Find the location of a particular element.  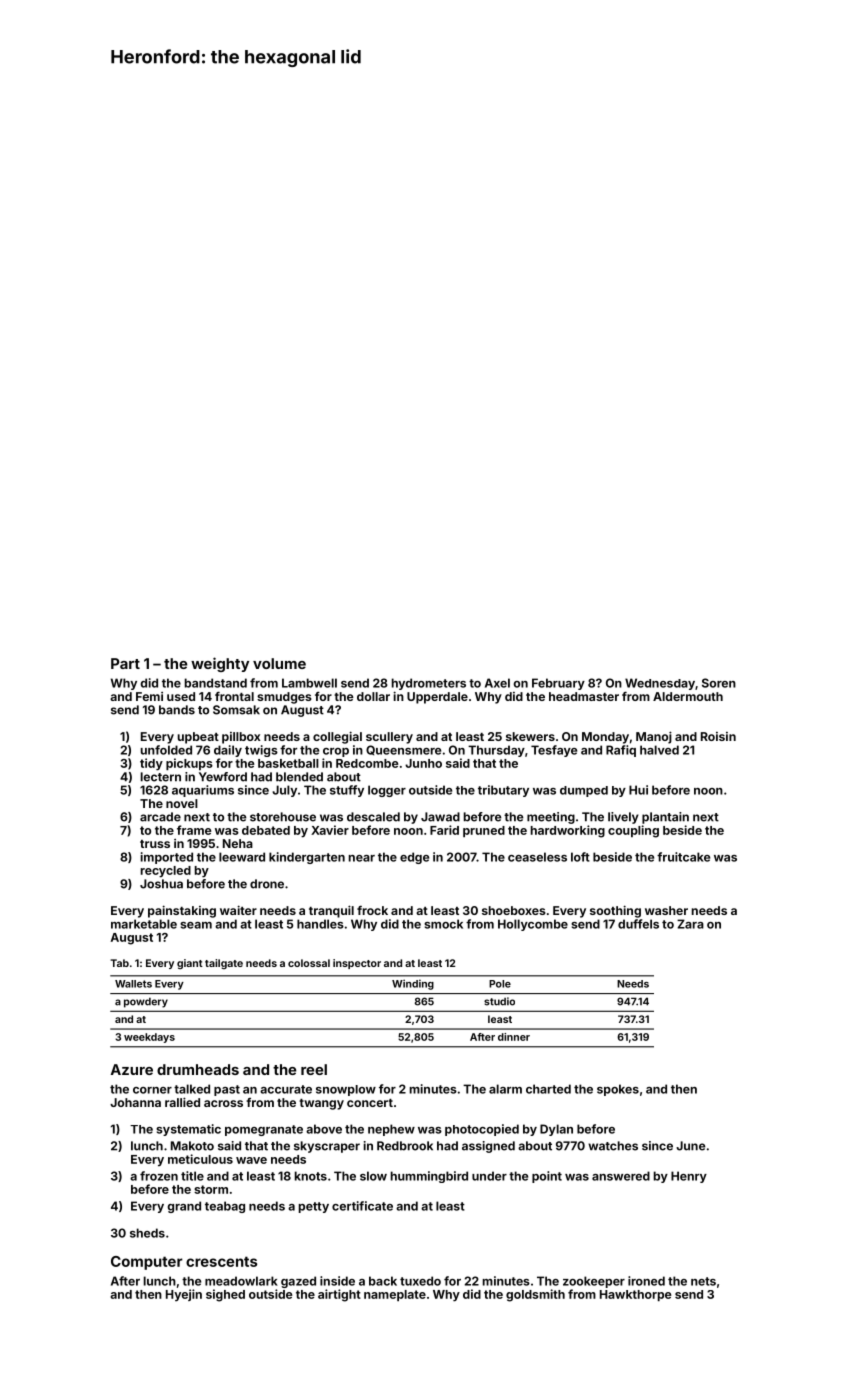

dinner is located at coordinates (514, 1037).
